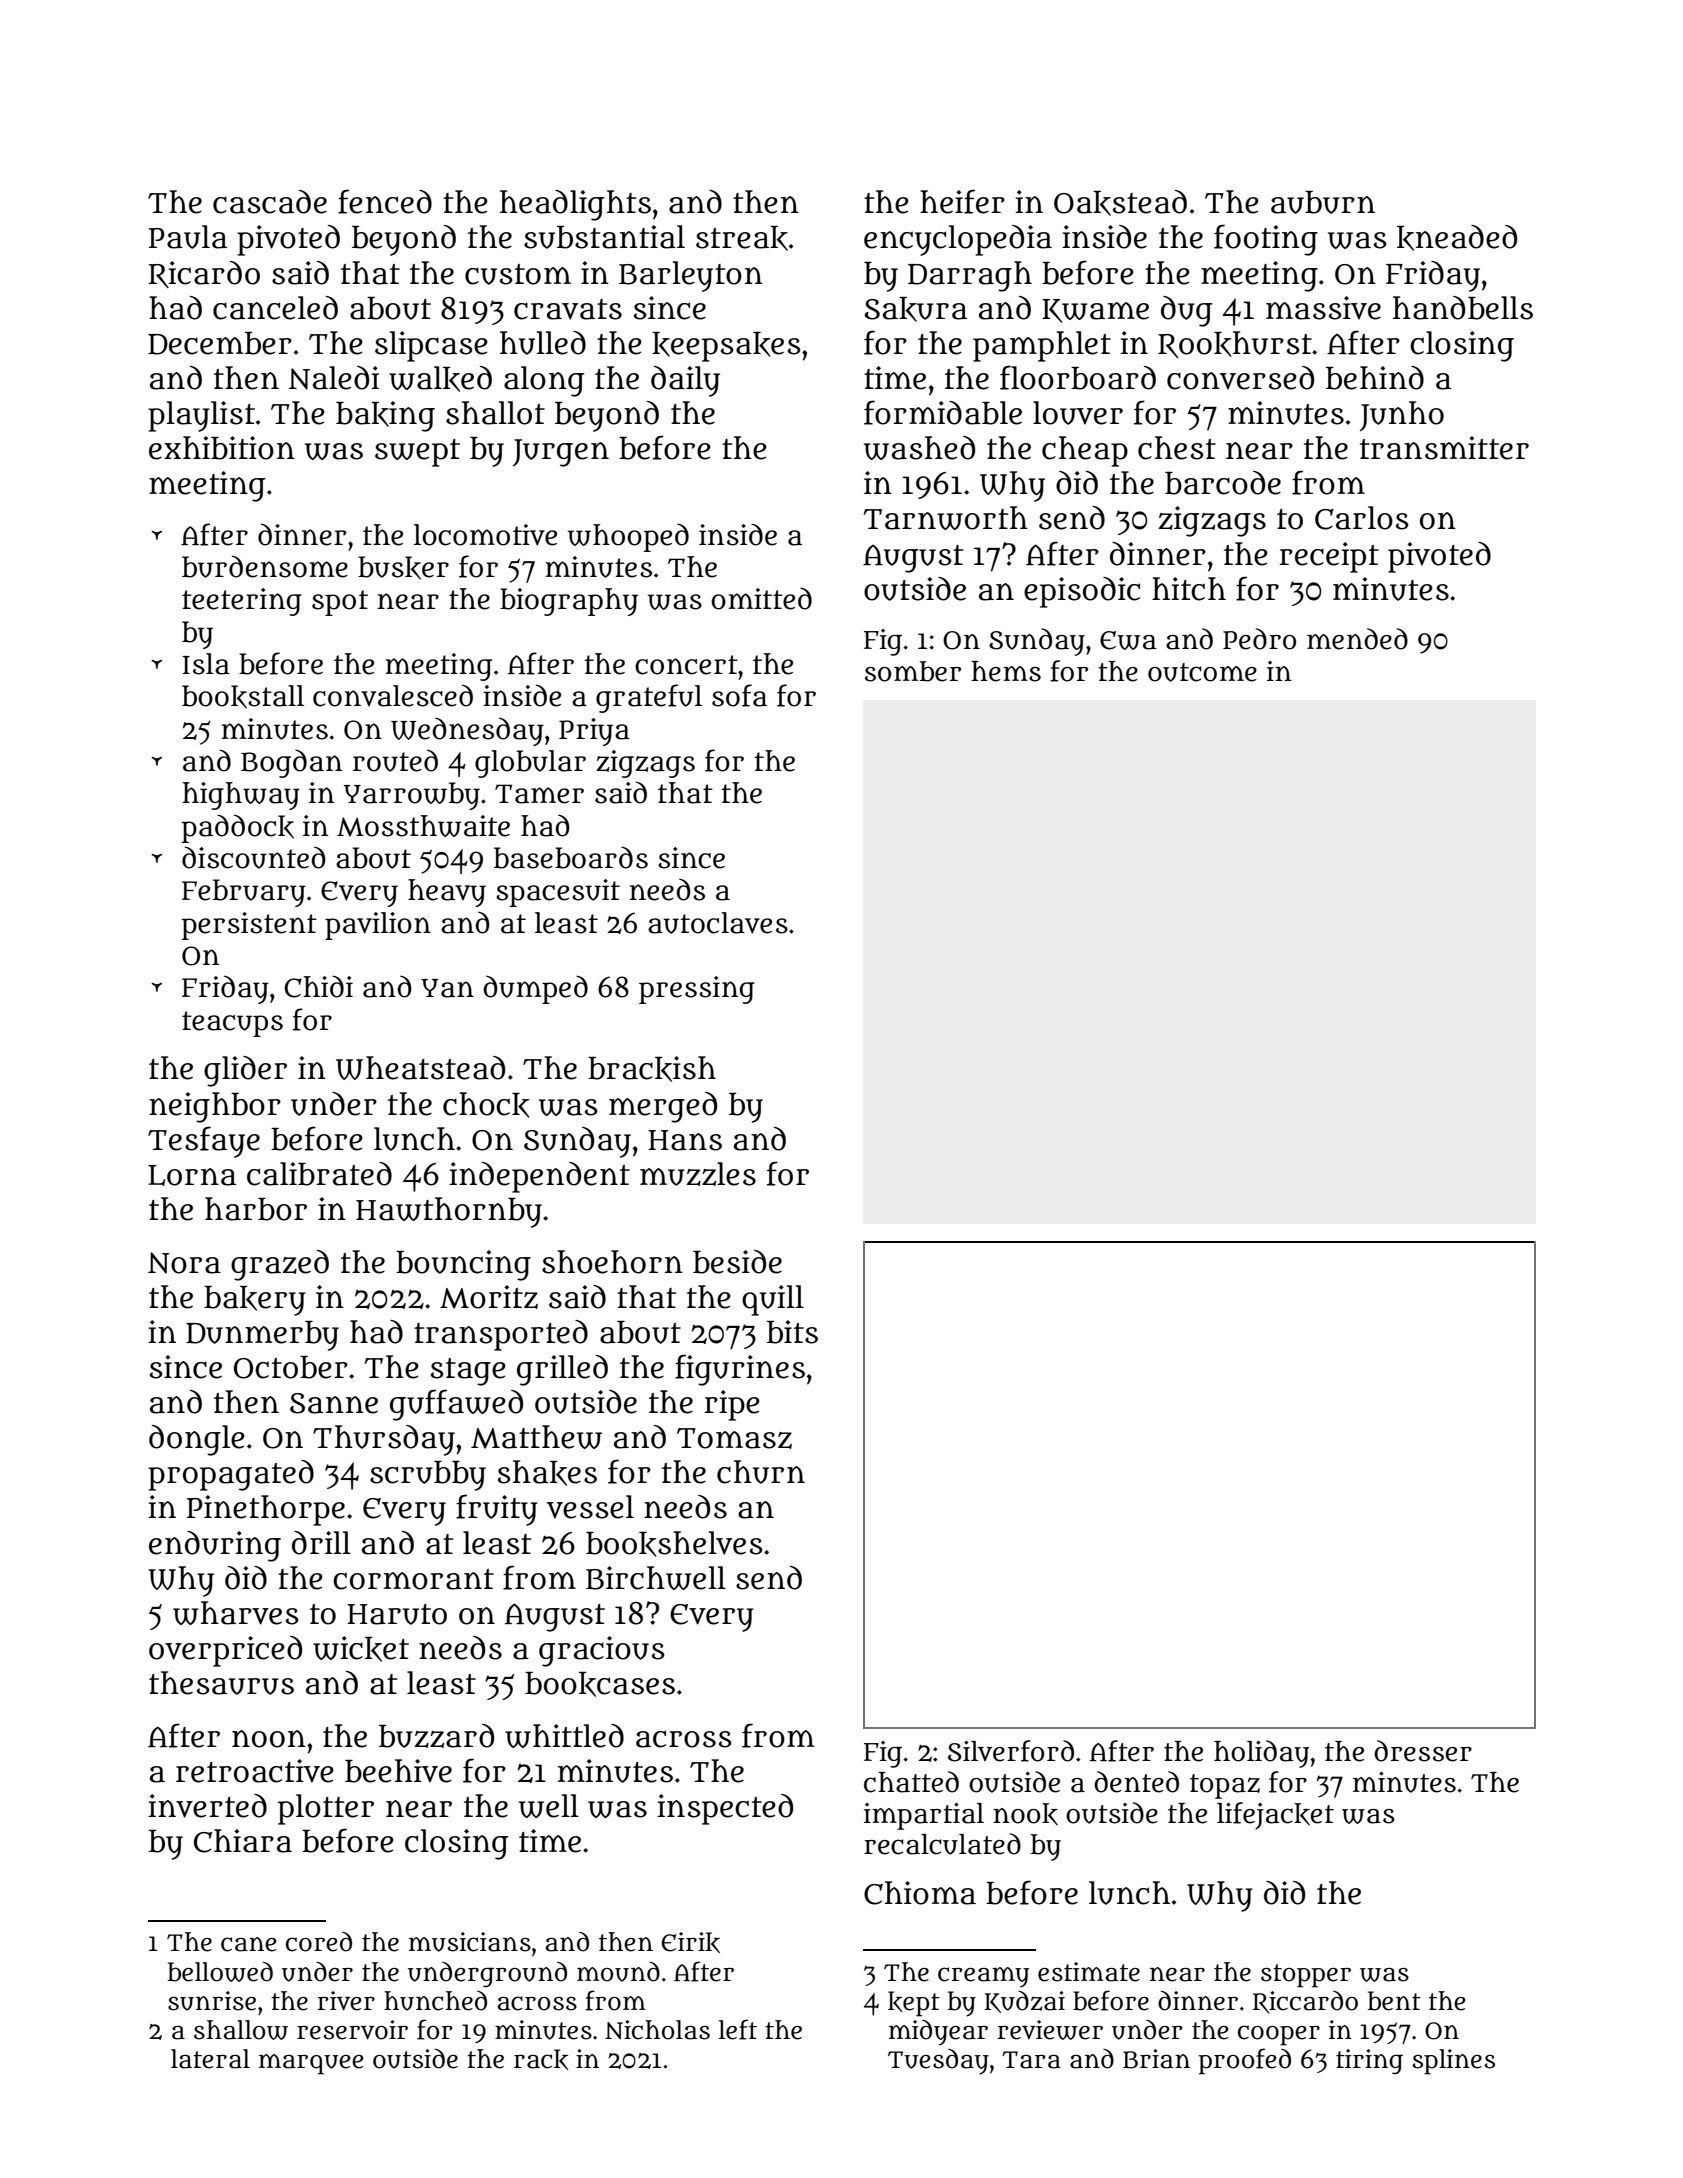  Describe the element at coordinates (270, 202) in the screenshot. I see `cascade` at that location.
